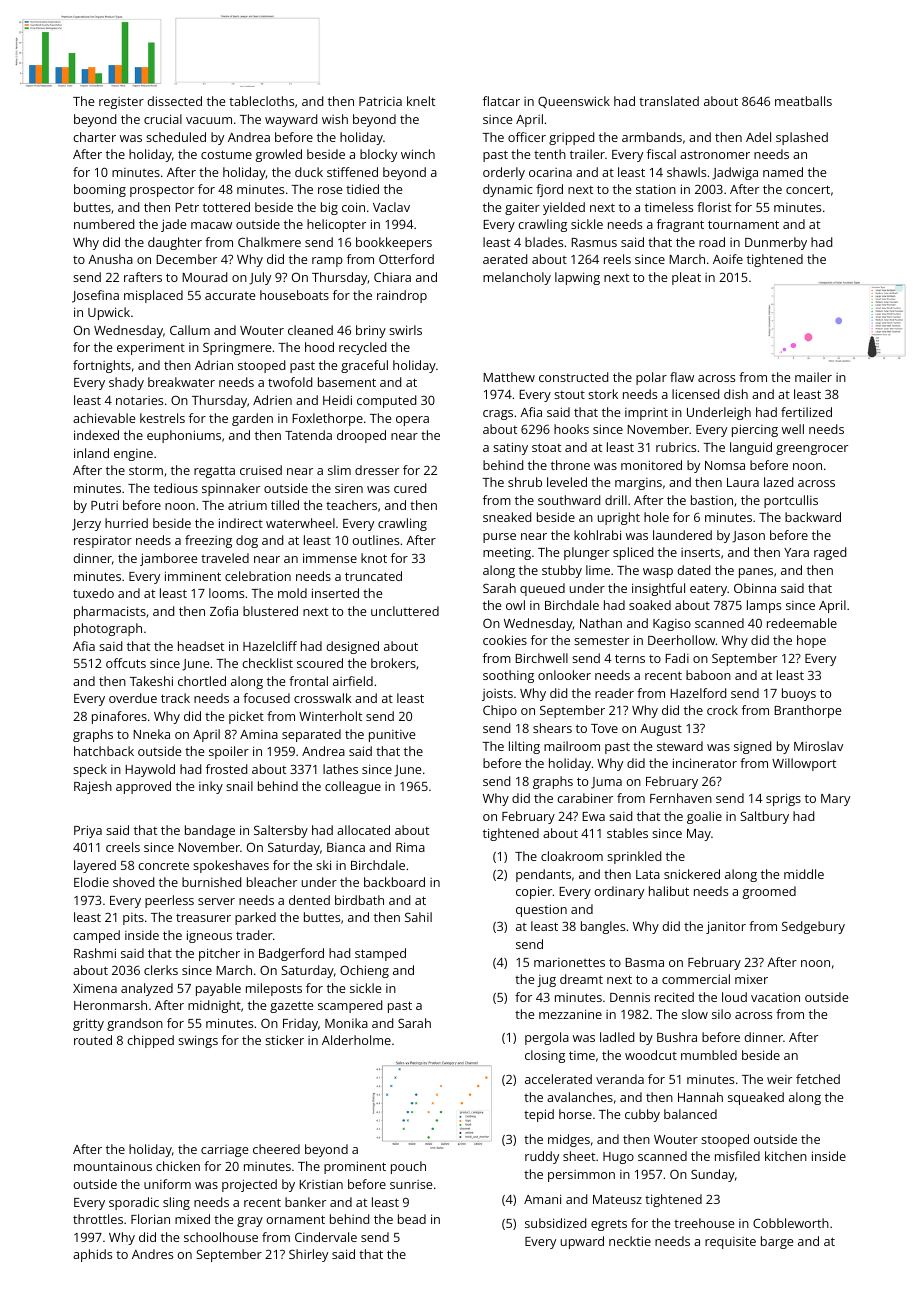 The width and height of the screenshot is (924, 1308). Describe the element at coordinates (525, 482) in the screenshot. I see `shrub` at that location.
